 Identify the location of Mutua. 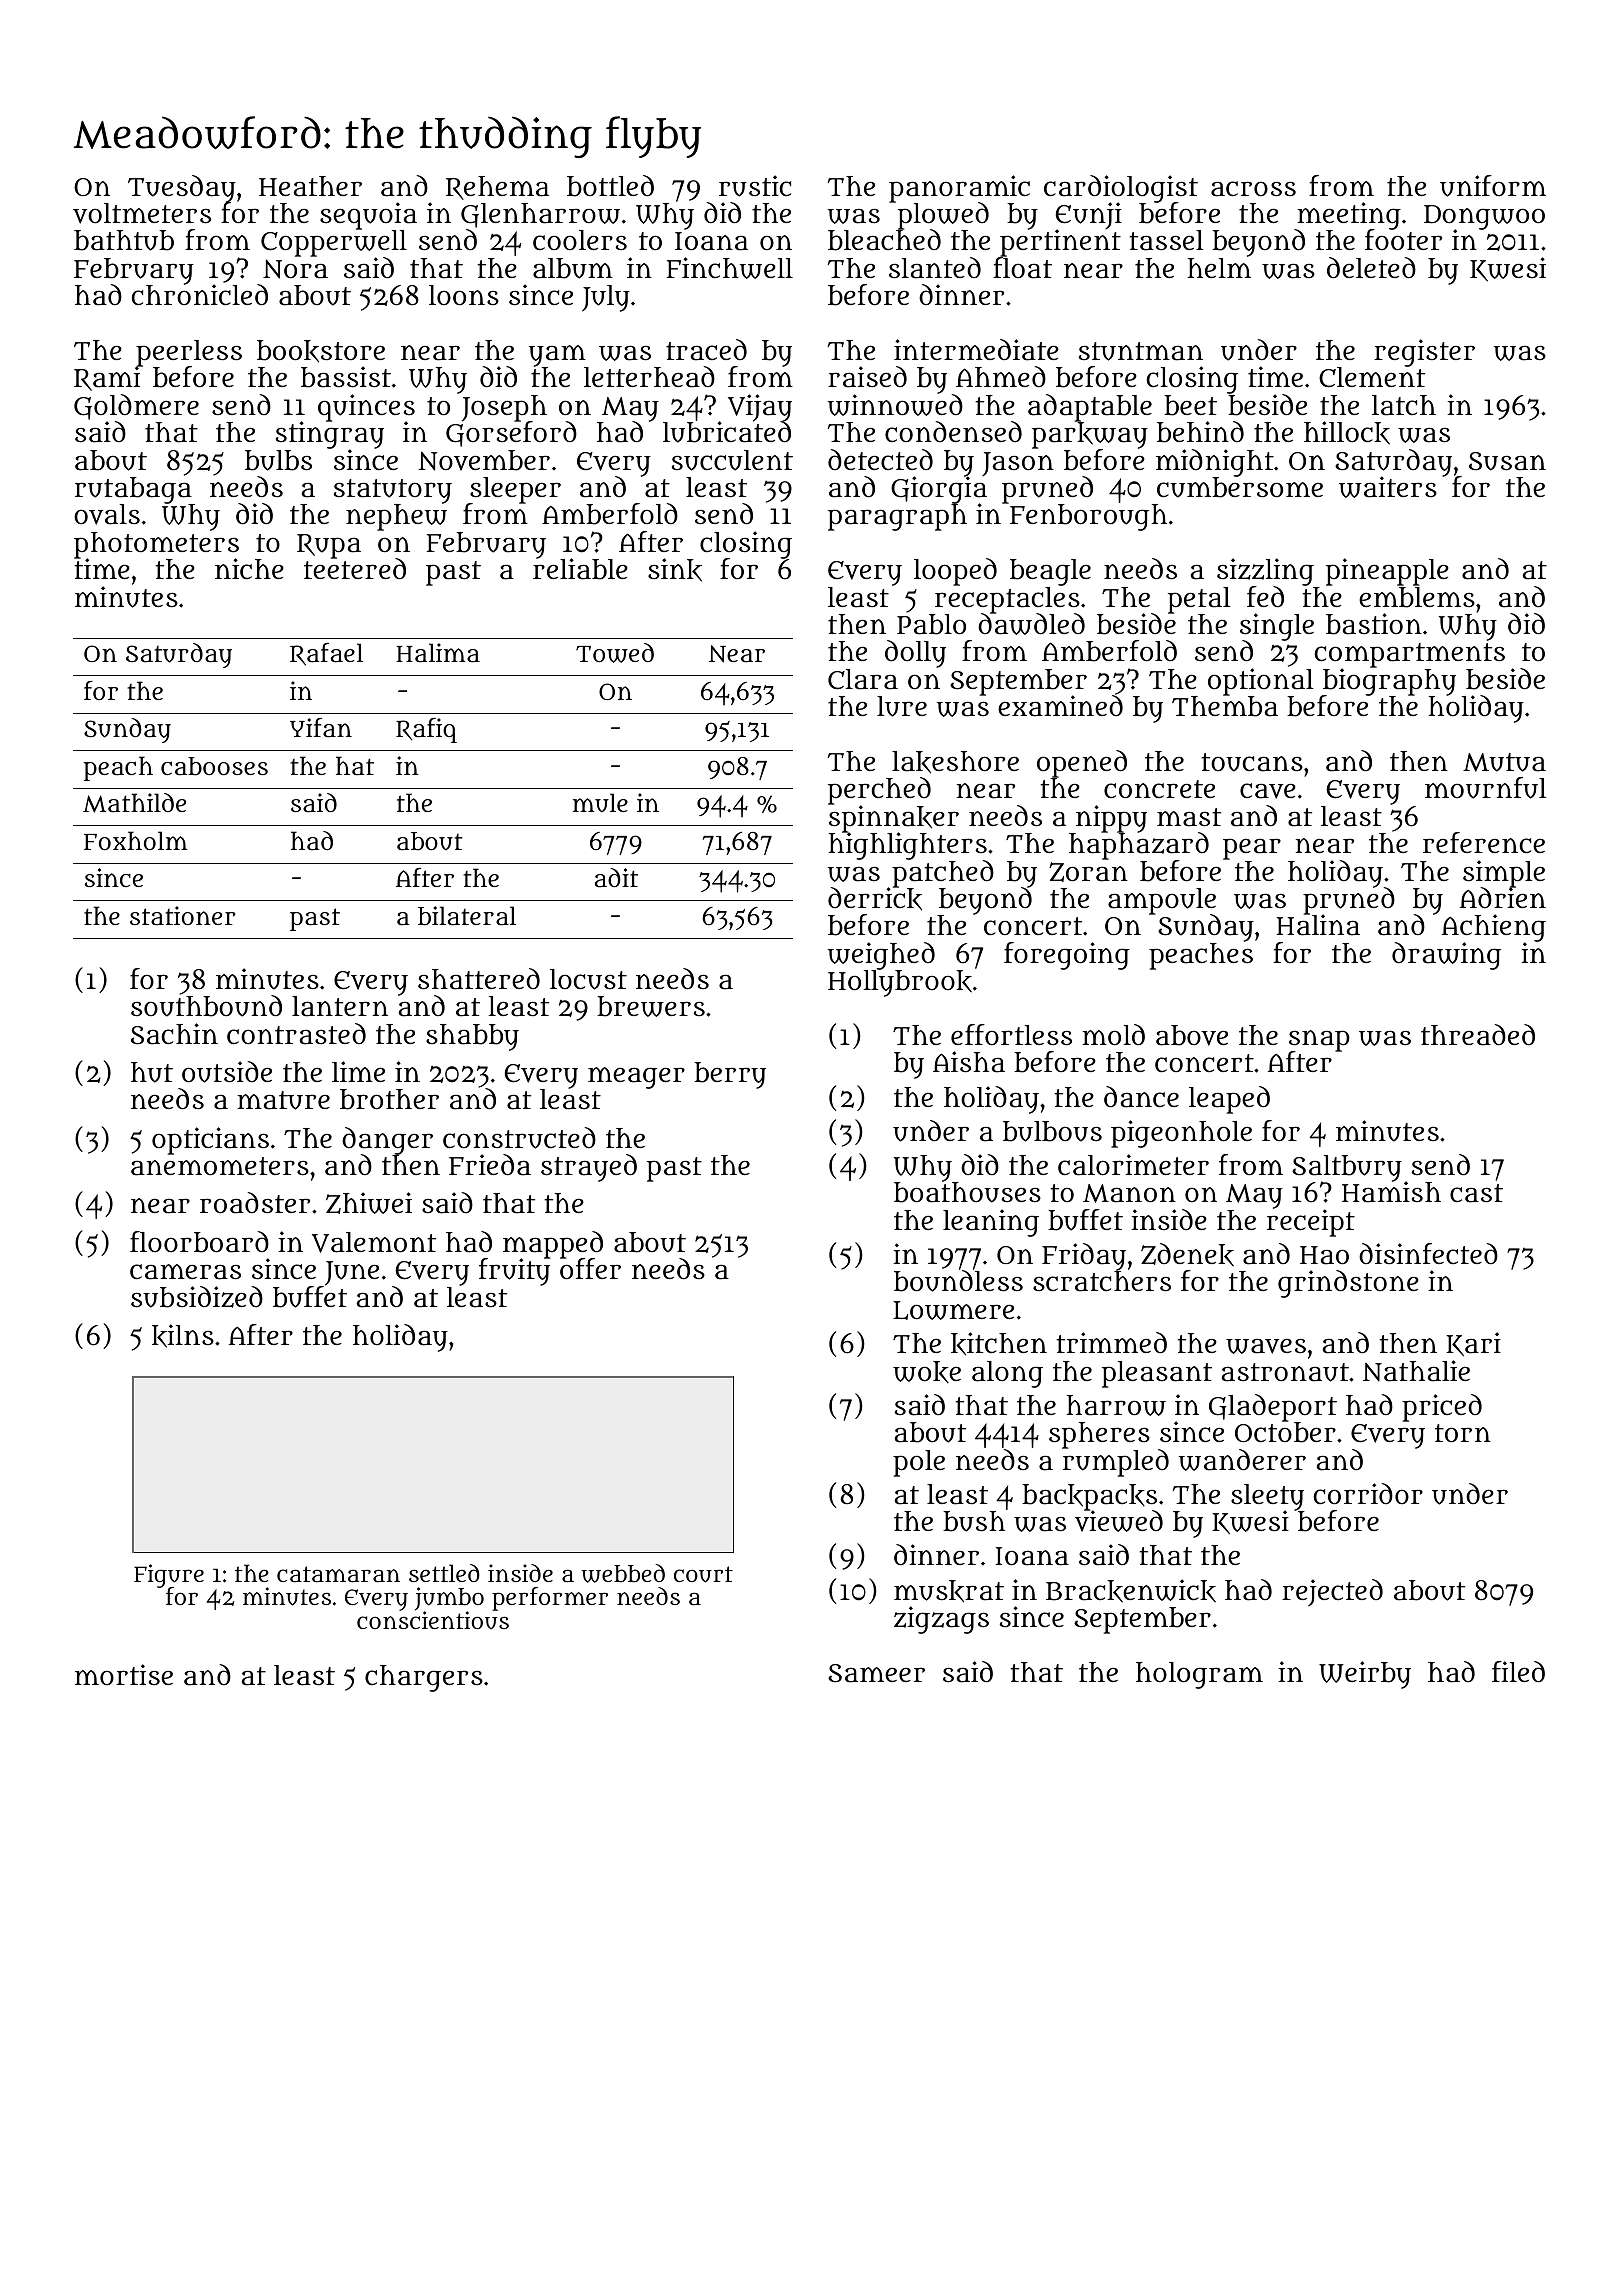
(1504, 762).
